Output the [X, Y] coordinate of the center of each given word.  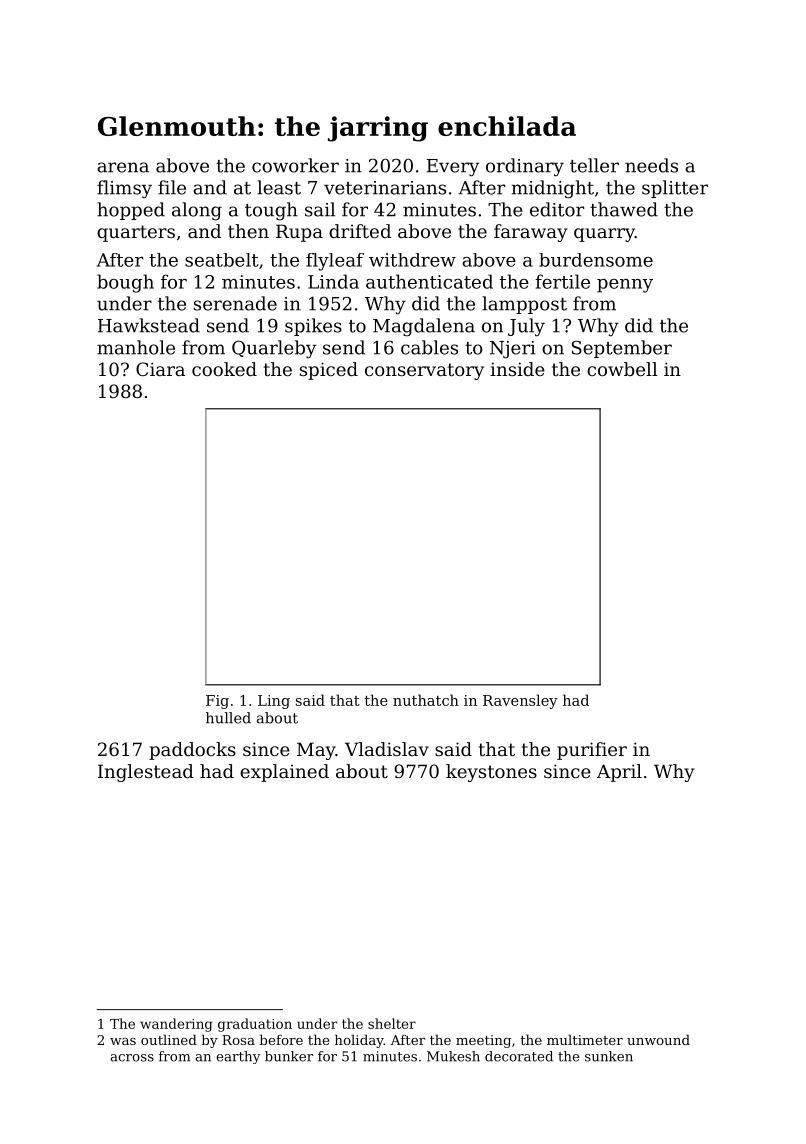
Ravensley [520, 701]
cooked [224, 369]
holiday [359, 1041]
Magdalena [424, 327]
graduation [255, 1025]
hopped [131, 211]
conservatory [424, 371]
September [622, 349]
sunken [609, 1056]
